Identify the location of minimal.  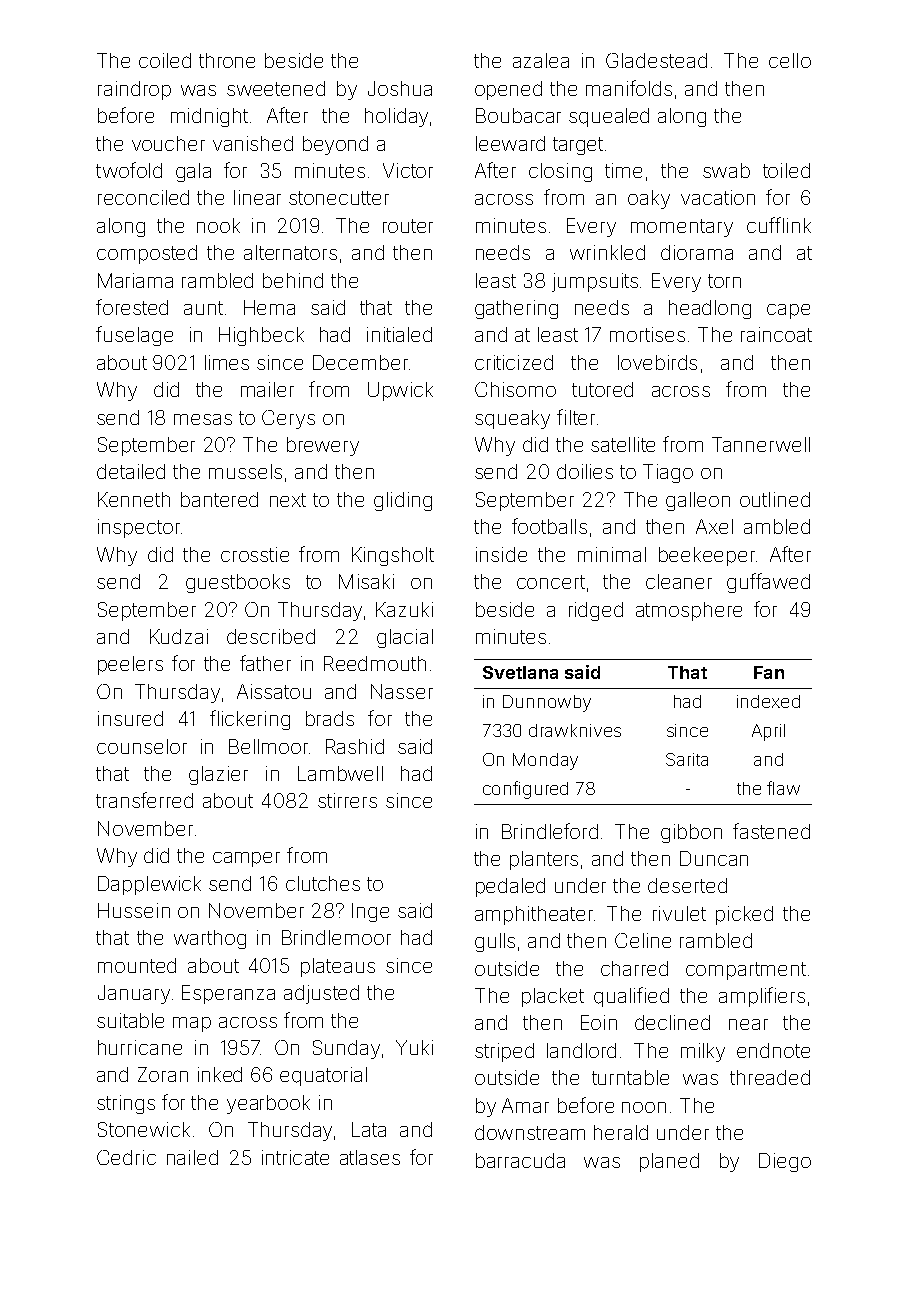
(612, 554).
